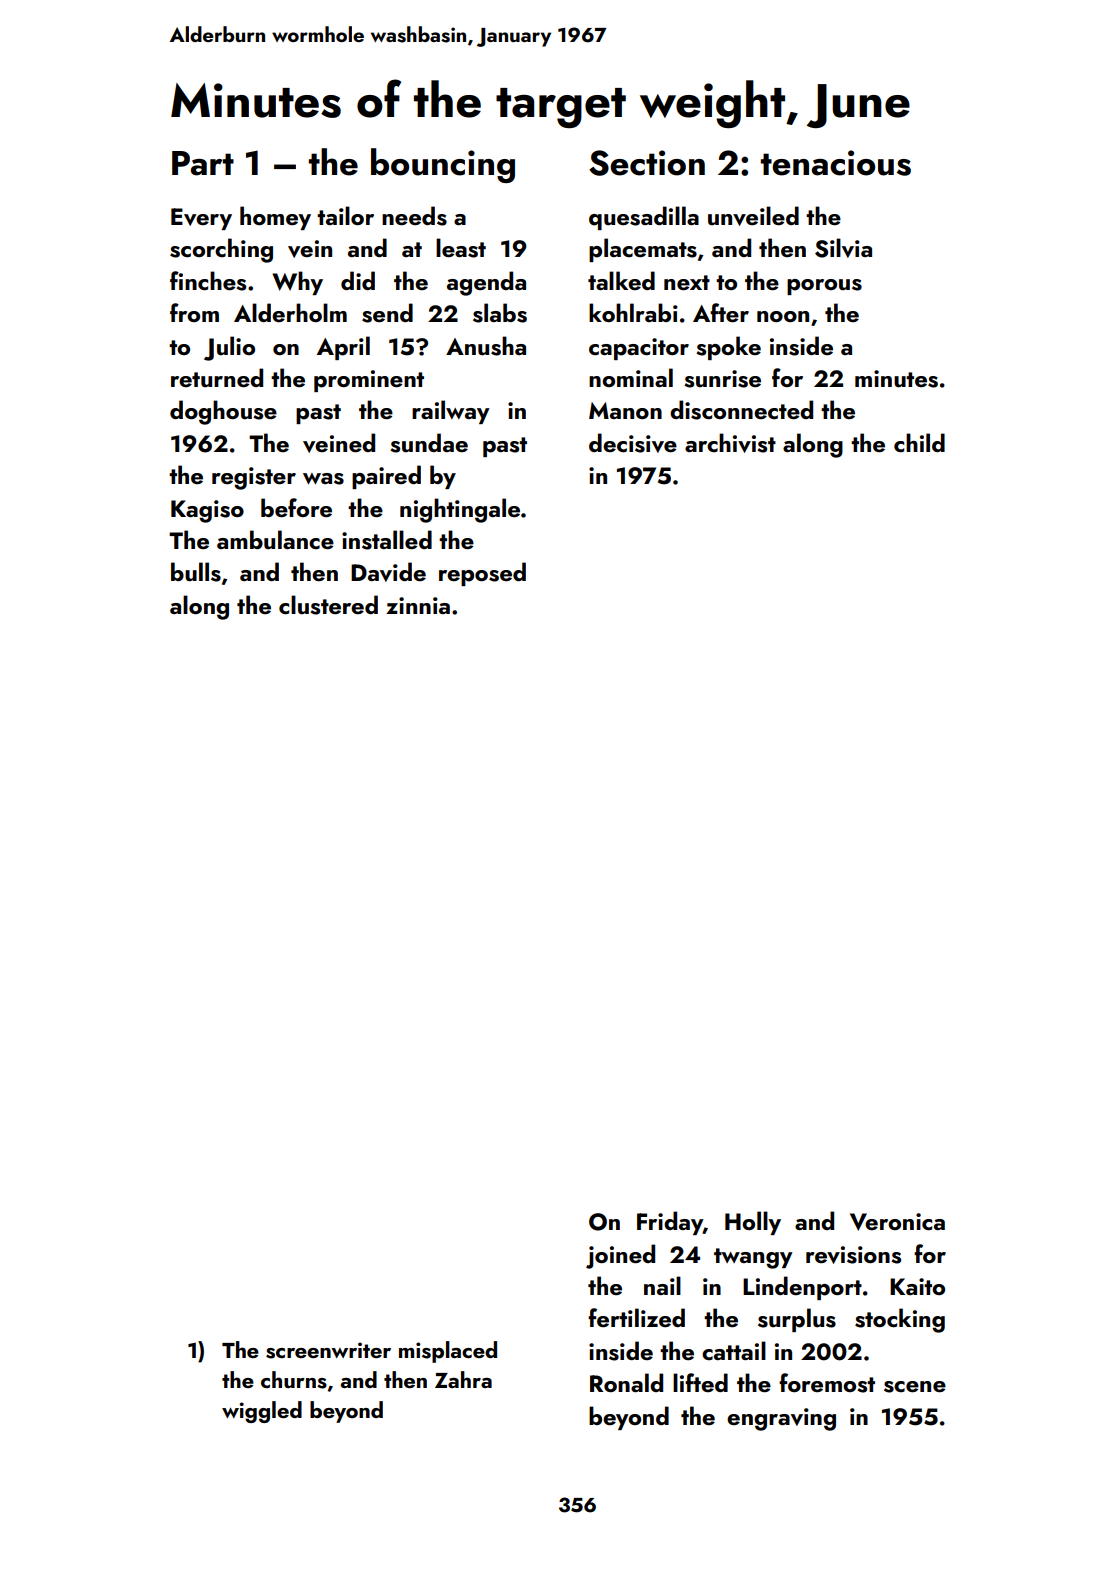 This screenshot has height=1585, width=1116. What do you see at coordinates (418, 605) in the screenshot?
I see `zinnia` at bounding box center [418, 605].
